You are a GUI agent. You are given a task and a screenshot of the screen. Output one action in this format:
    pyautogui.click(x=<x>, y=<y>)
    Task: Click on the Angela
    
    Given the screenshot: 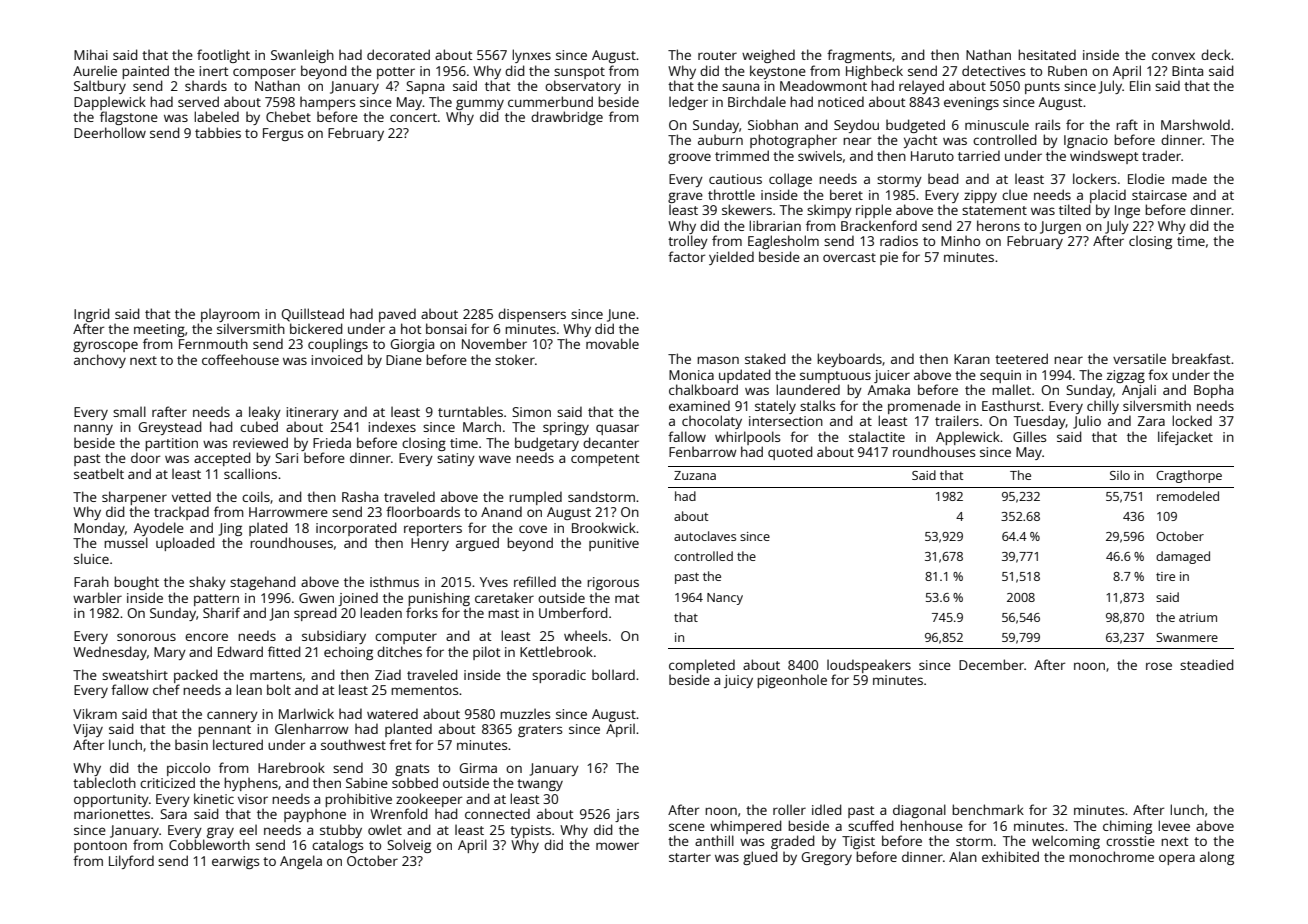 What is the action you would take?
    pyautogui.click(x=301, y=862)
